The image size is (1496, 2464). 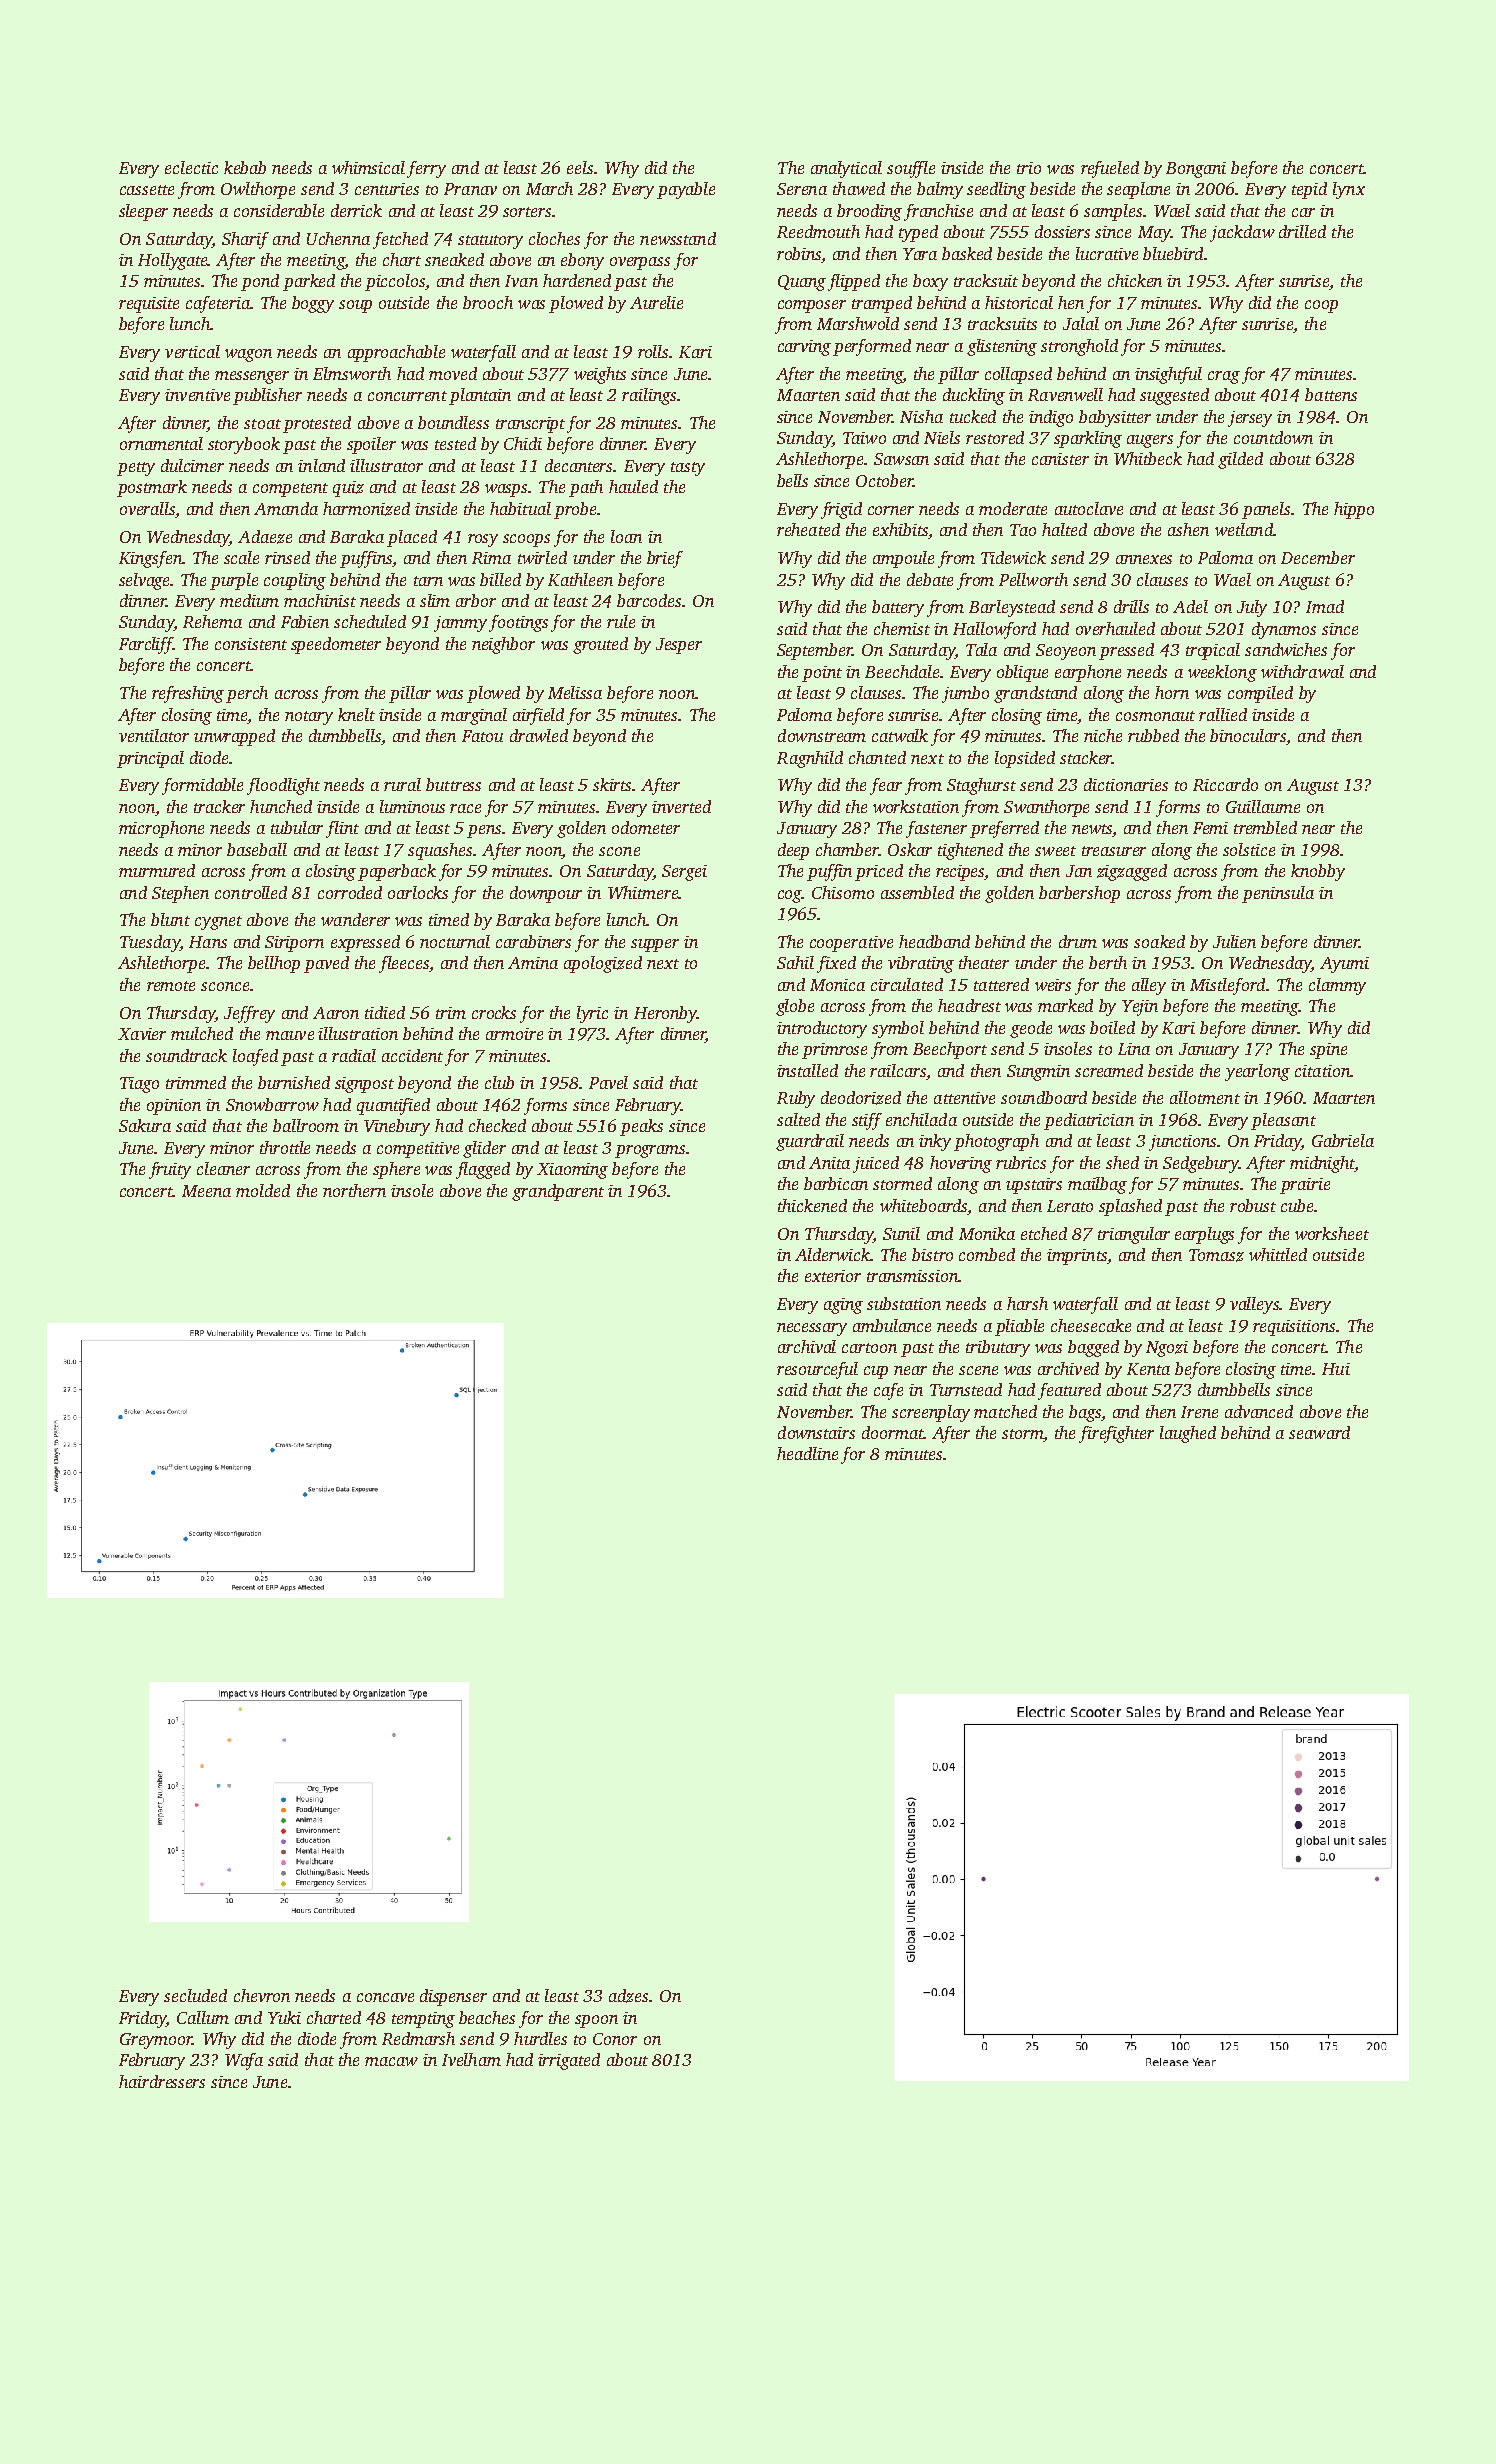 What do you see at coordinates (846, 169) in the document?
I see `analytical` at bounding box center [846, 169].
